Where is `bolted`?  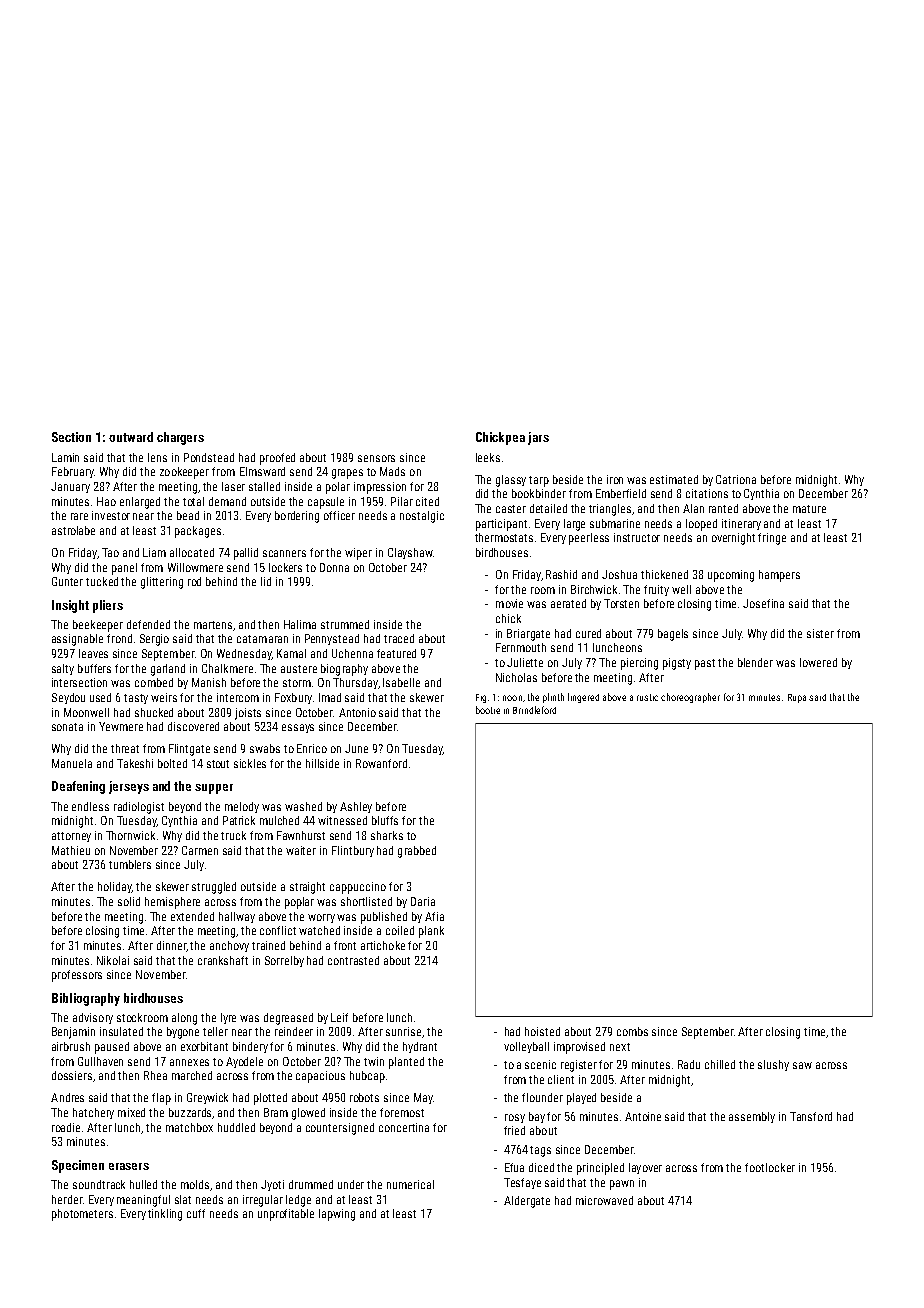
bolted is located at coordinates (172, 763).
